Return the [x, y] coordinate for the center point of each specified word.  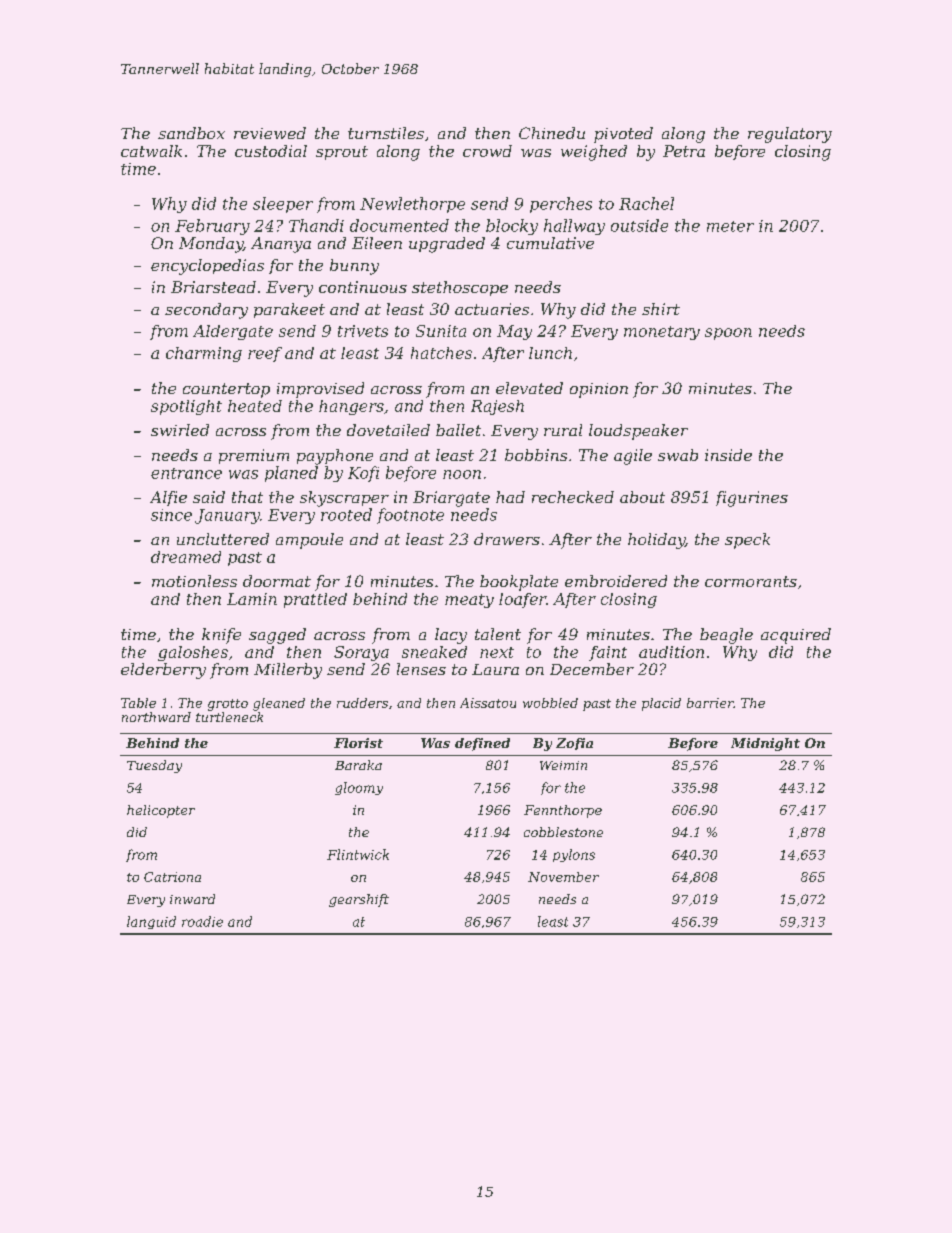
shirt [661, 309]
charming [204, 354]
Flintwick [358, 854]
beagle [726, 636]
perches [561, 205]
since [171, 515]
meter [730, 226]
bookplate [519, 583]
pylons [574, 855]
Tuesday [154, 766]
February [212, 227]
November [563, 877]
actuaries [492, 309]
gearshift [359, 900]
